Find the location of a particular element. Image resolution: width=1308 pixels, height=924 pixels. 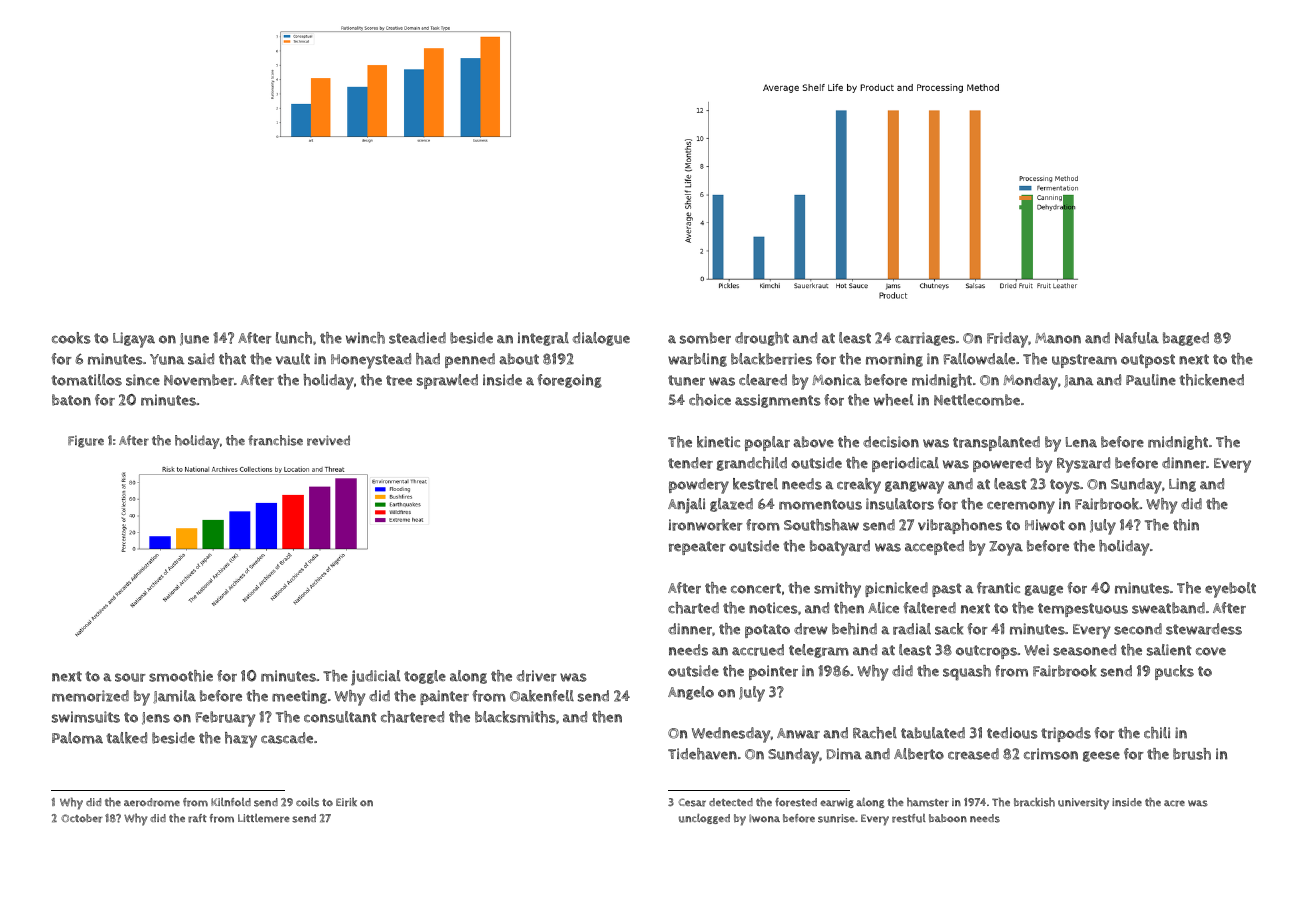

Kilnfold is located at coordinates (231, 802).
